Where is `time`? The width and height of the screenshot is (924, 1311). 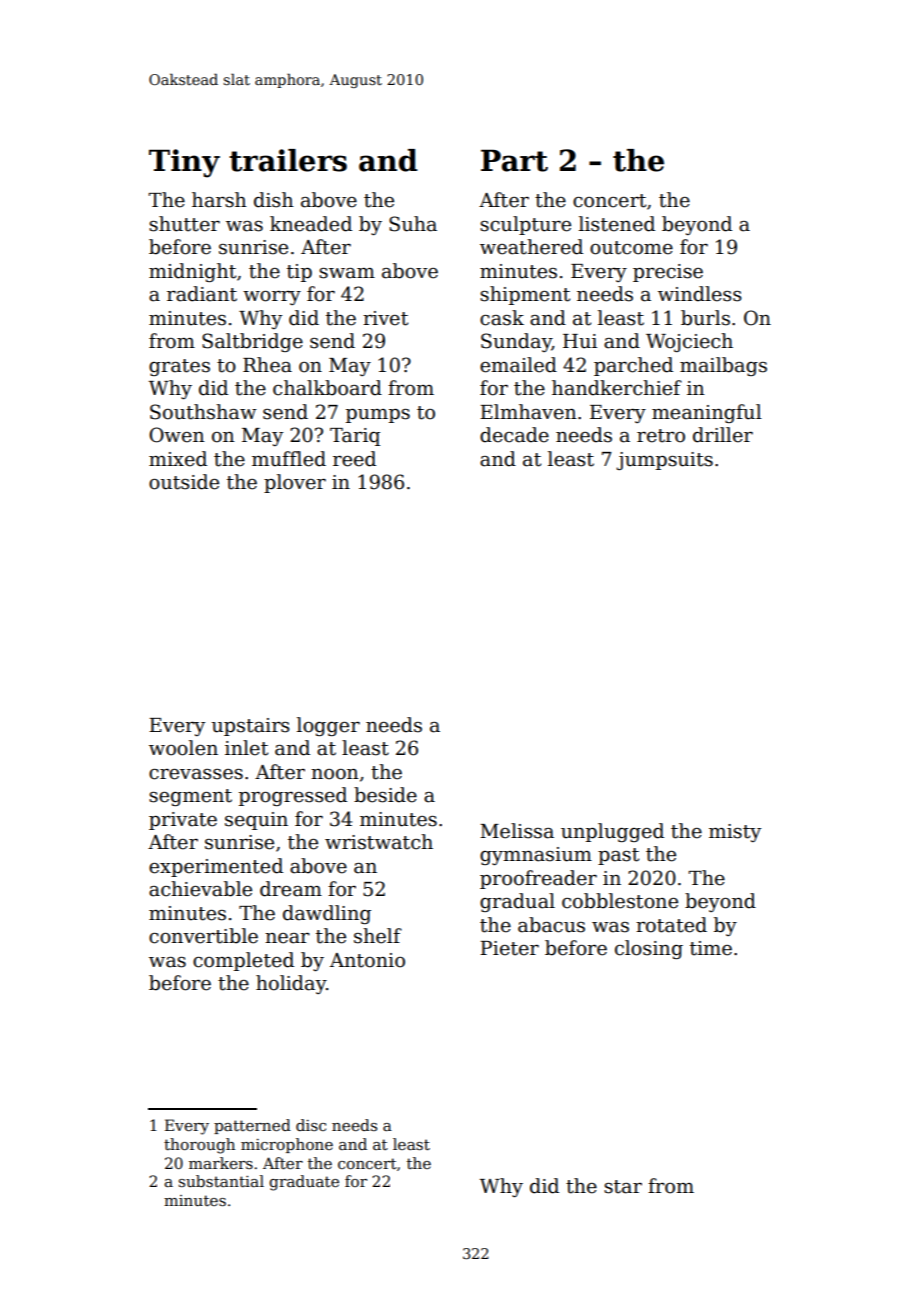 time is located at coordinates (711, 948).
